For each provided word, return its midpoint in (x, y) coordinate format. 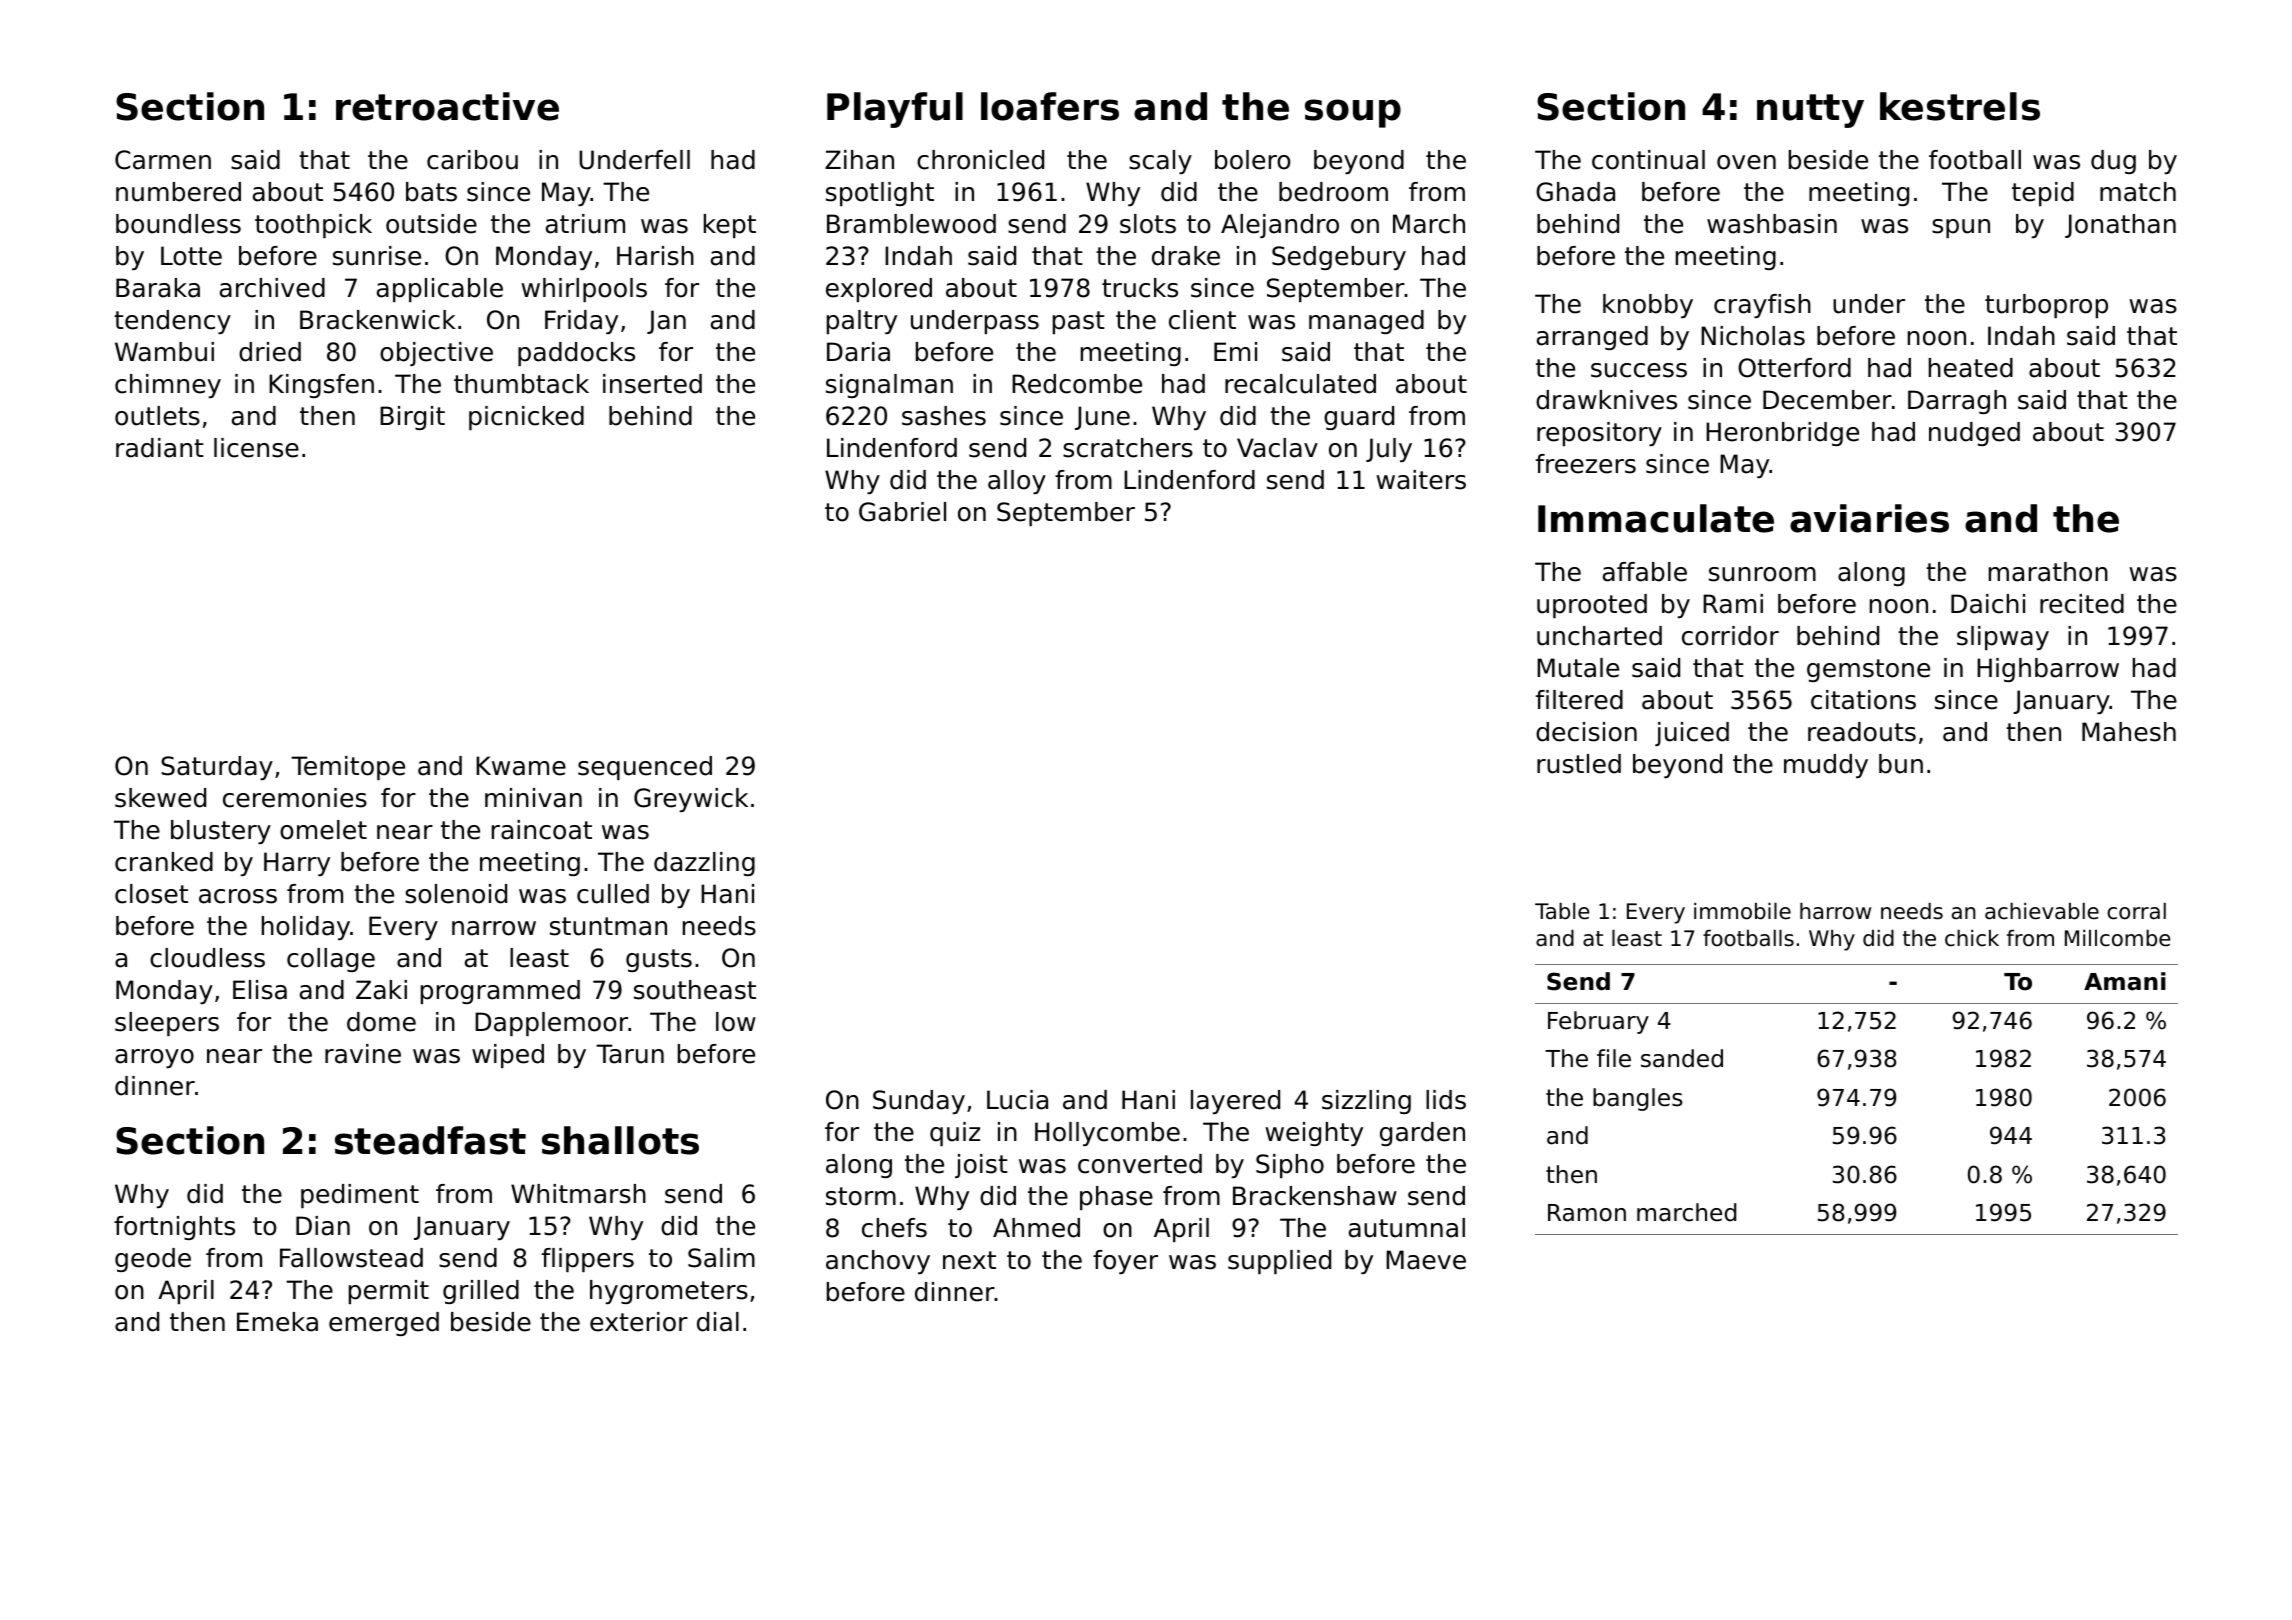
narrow (494, 928)
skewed (160, 798)
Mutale (1578, 668)
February (1598, 1022)
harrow (1835, 911)
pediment (360, 1196)
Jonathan (2120, 226)
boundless (178, 224)
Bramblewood (911, 224)
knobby (1648, 306)
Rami (1733, 604)
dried (270, 352)
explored (879, 290)
